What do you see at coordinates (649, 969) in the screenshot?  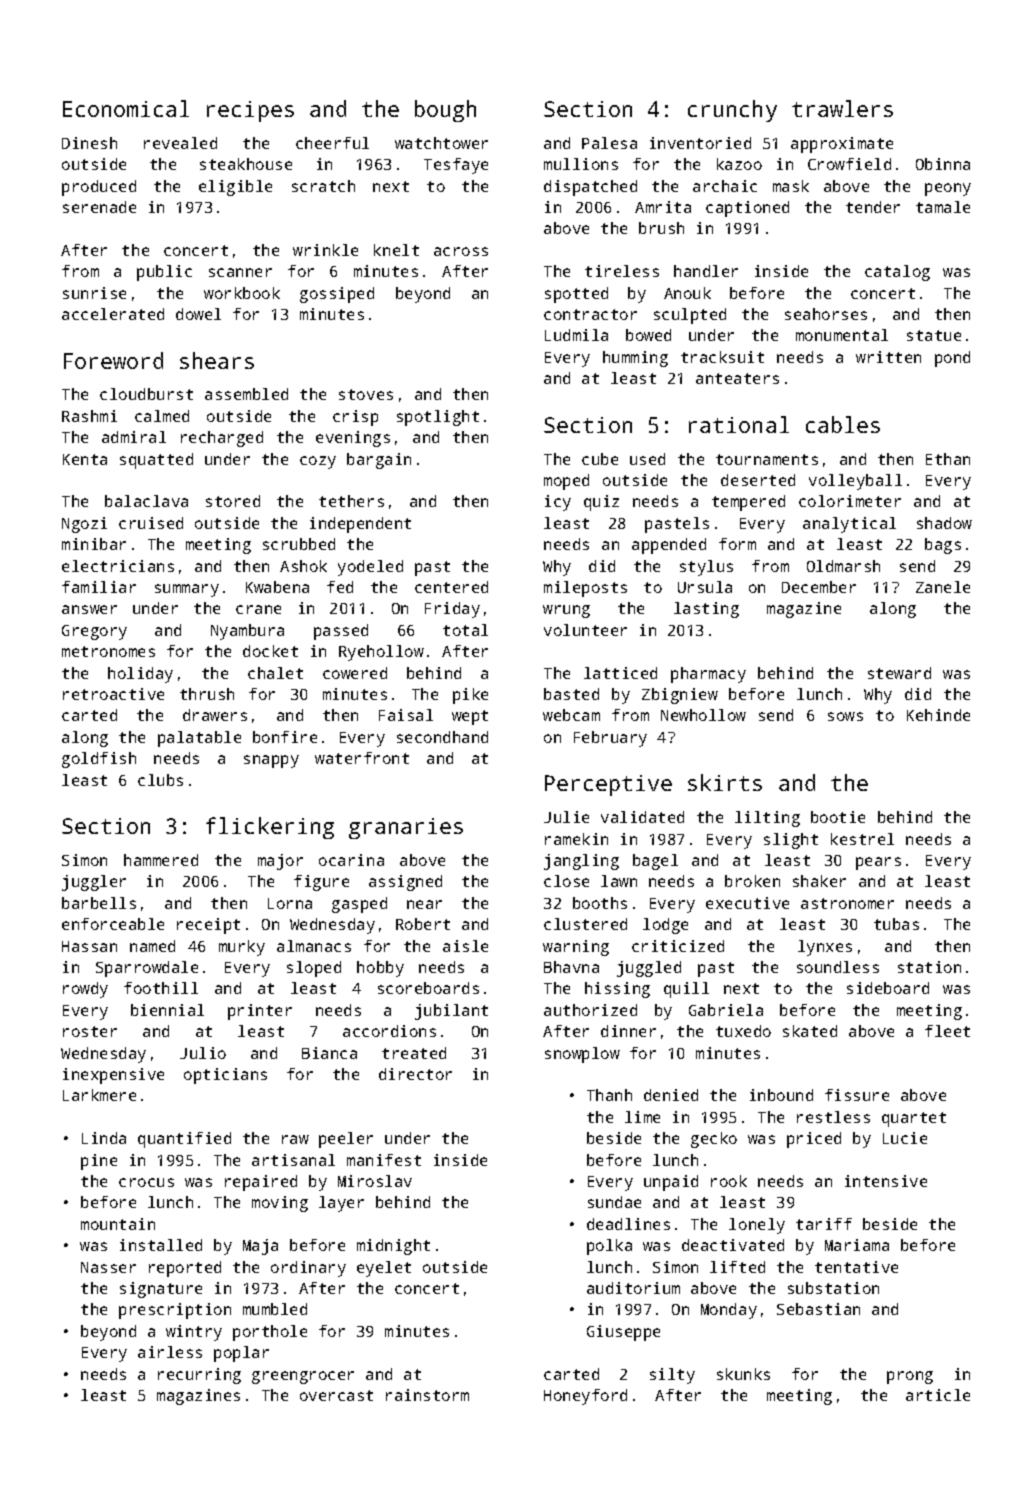 I see `juggled` at bounding box center [649, 969].
